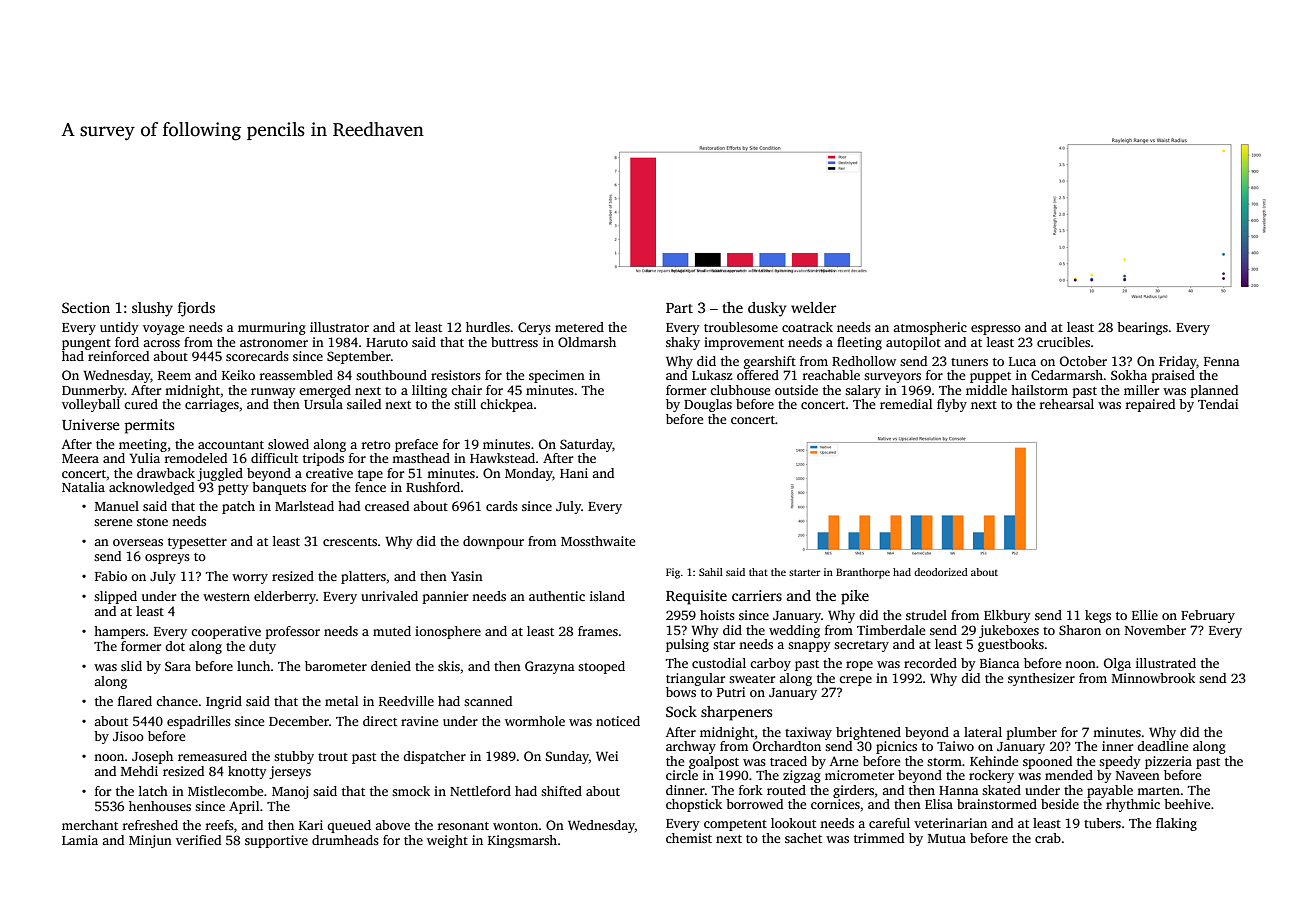 This screenshot has width=1308, height=924. What do you see at coordinates (1214, 391) in the screenshot?
I see `planned` at bounding box center [1214, 391].
